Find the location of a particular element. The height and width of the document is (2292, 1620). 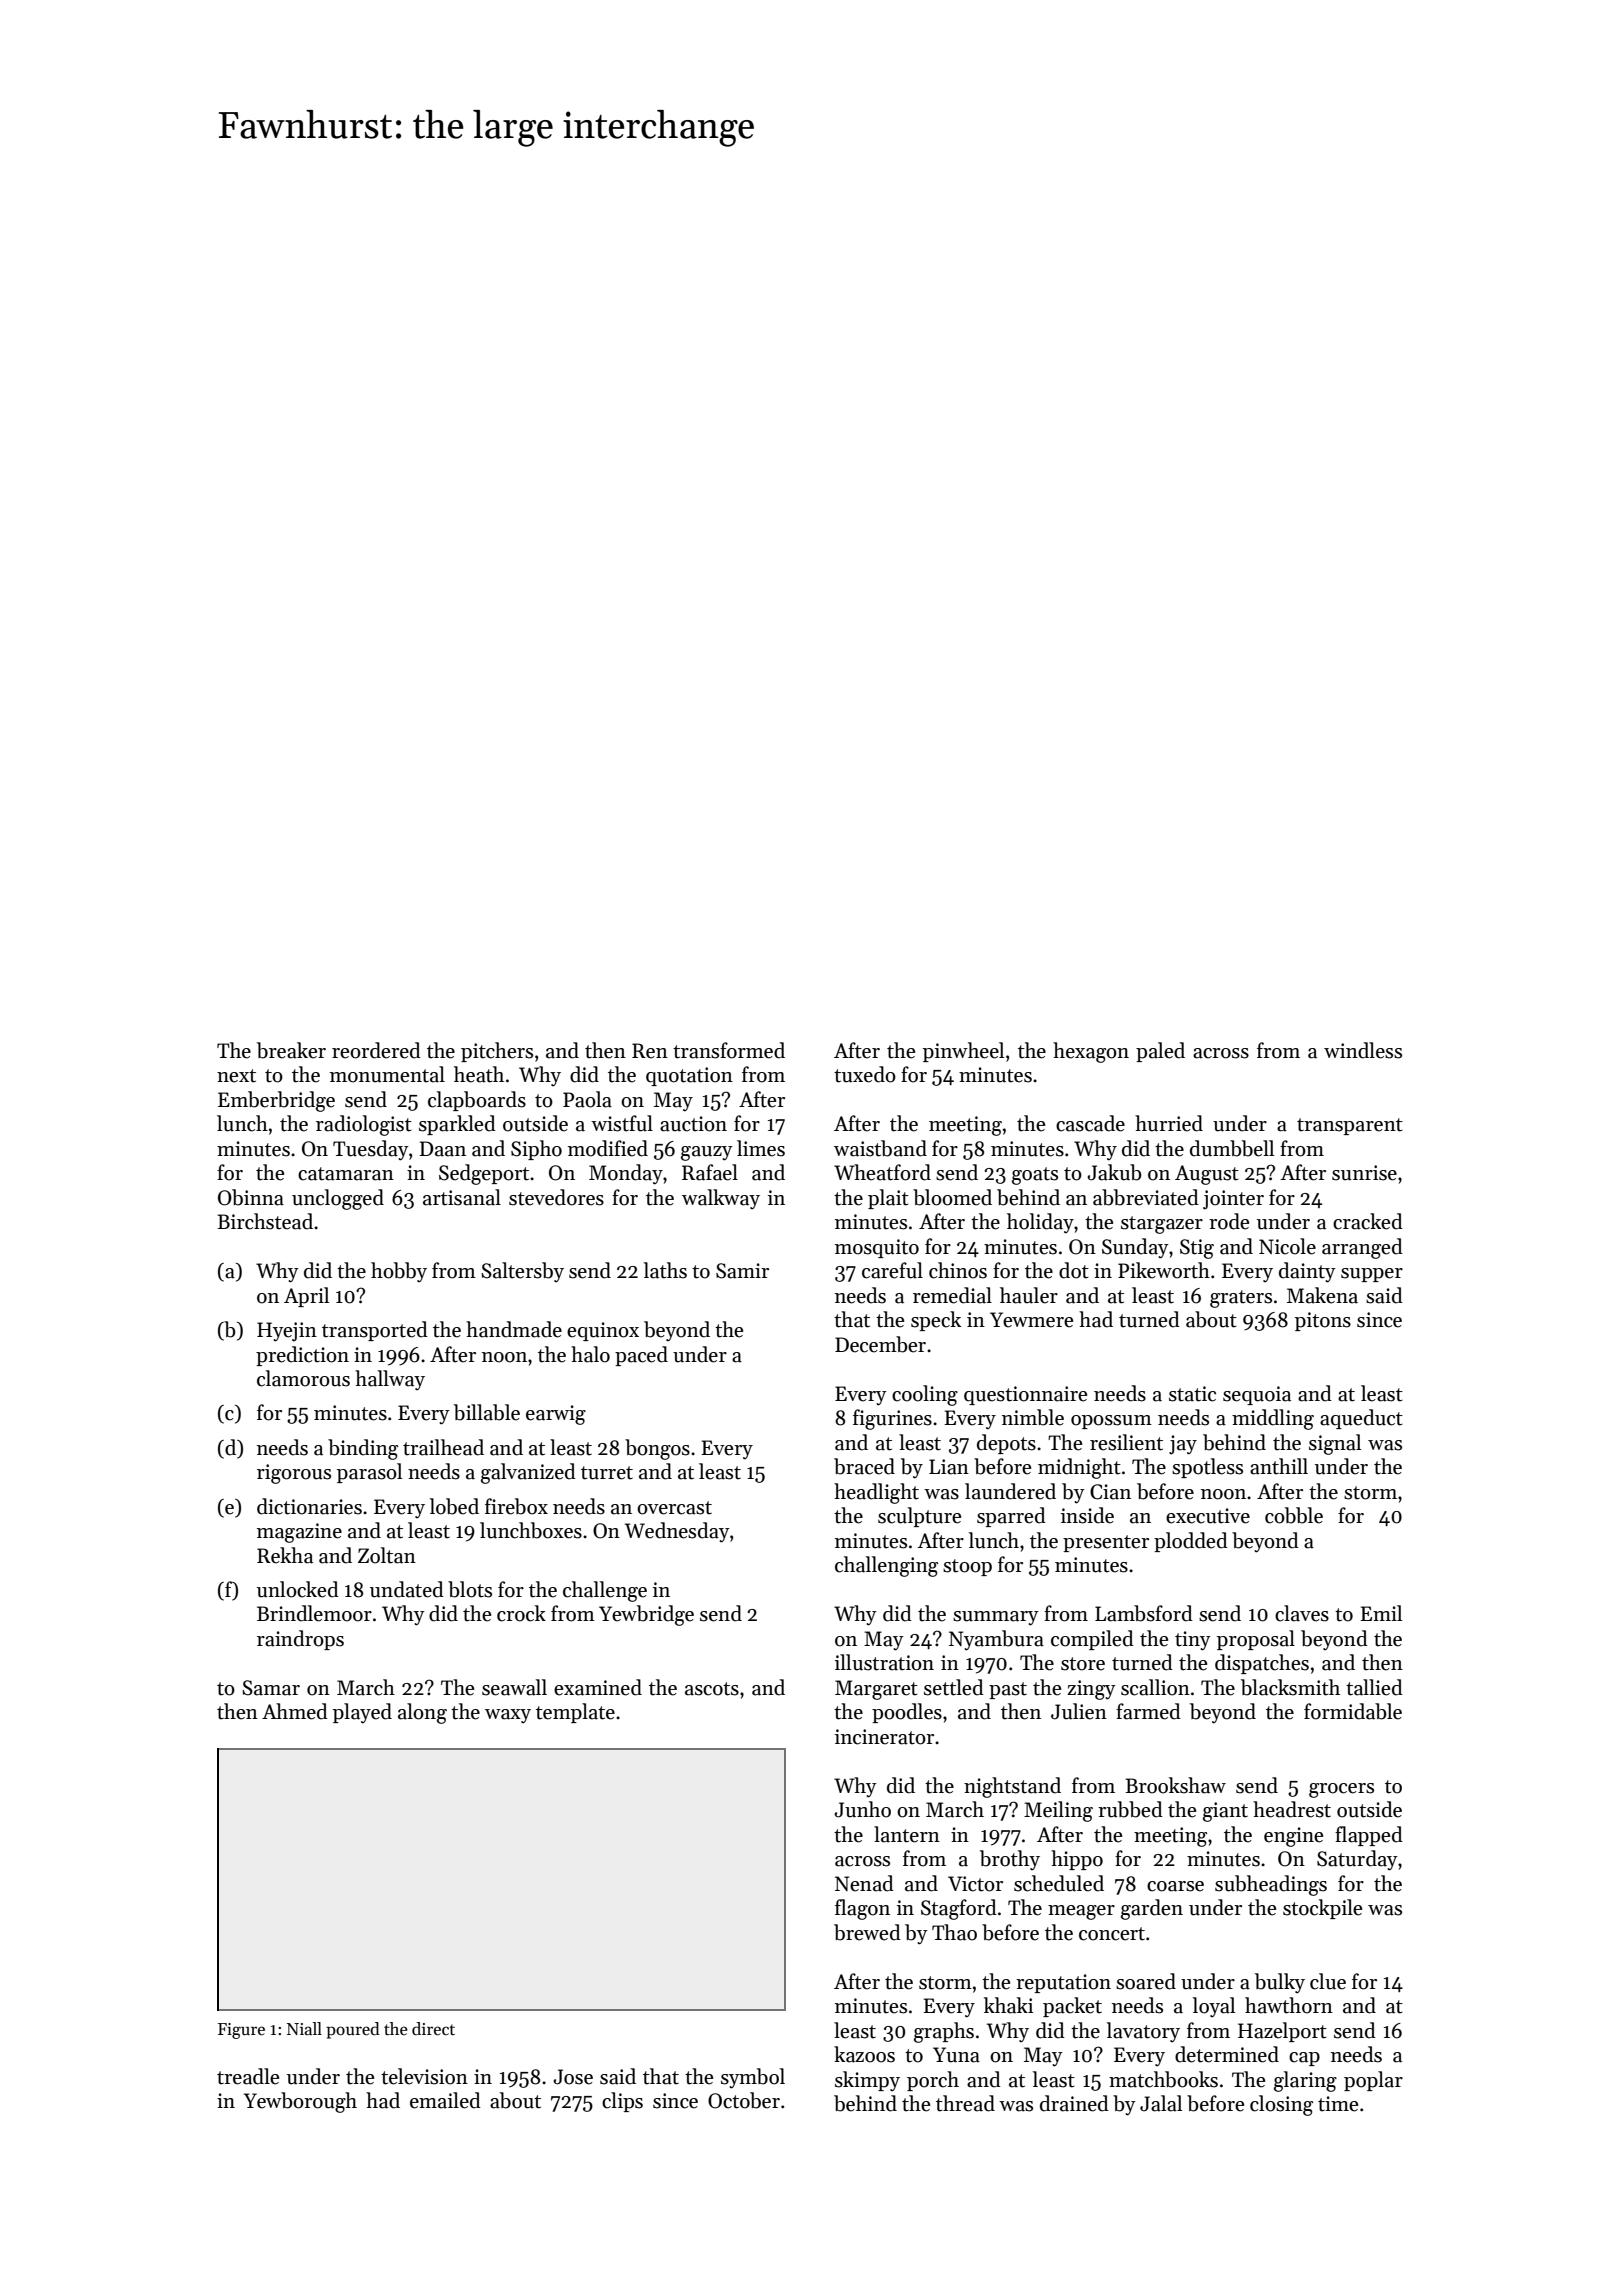

hexagon is located at coordinates (1091, 1052).
